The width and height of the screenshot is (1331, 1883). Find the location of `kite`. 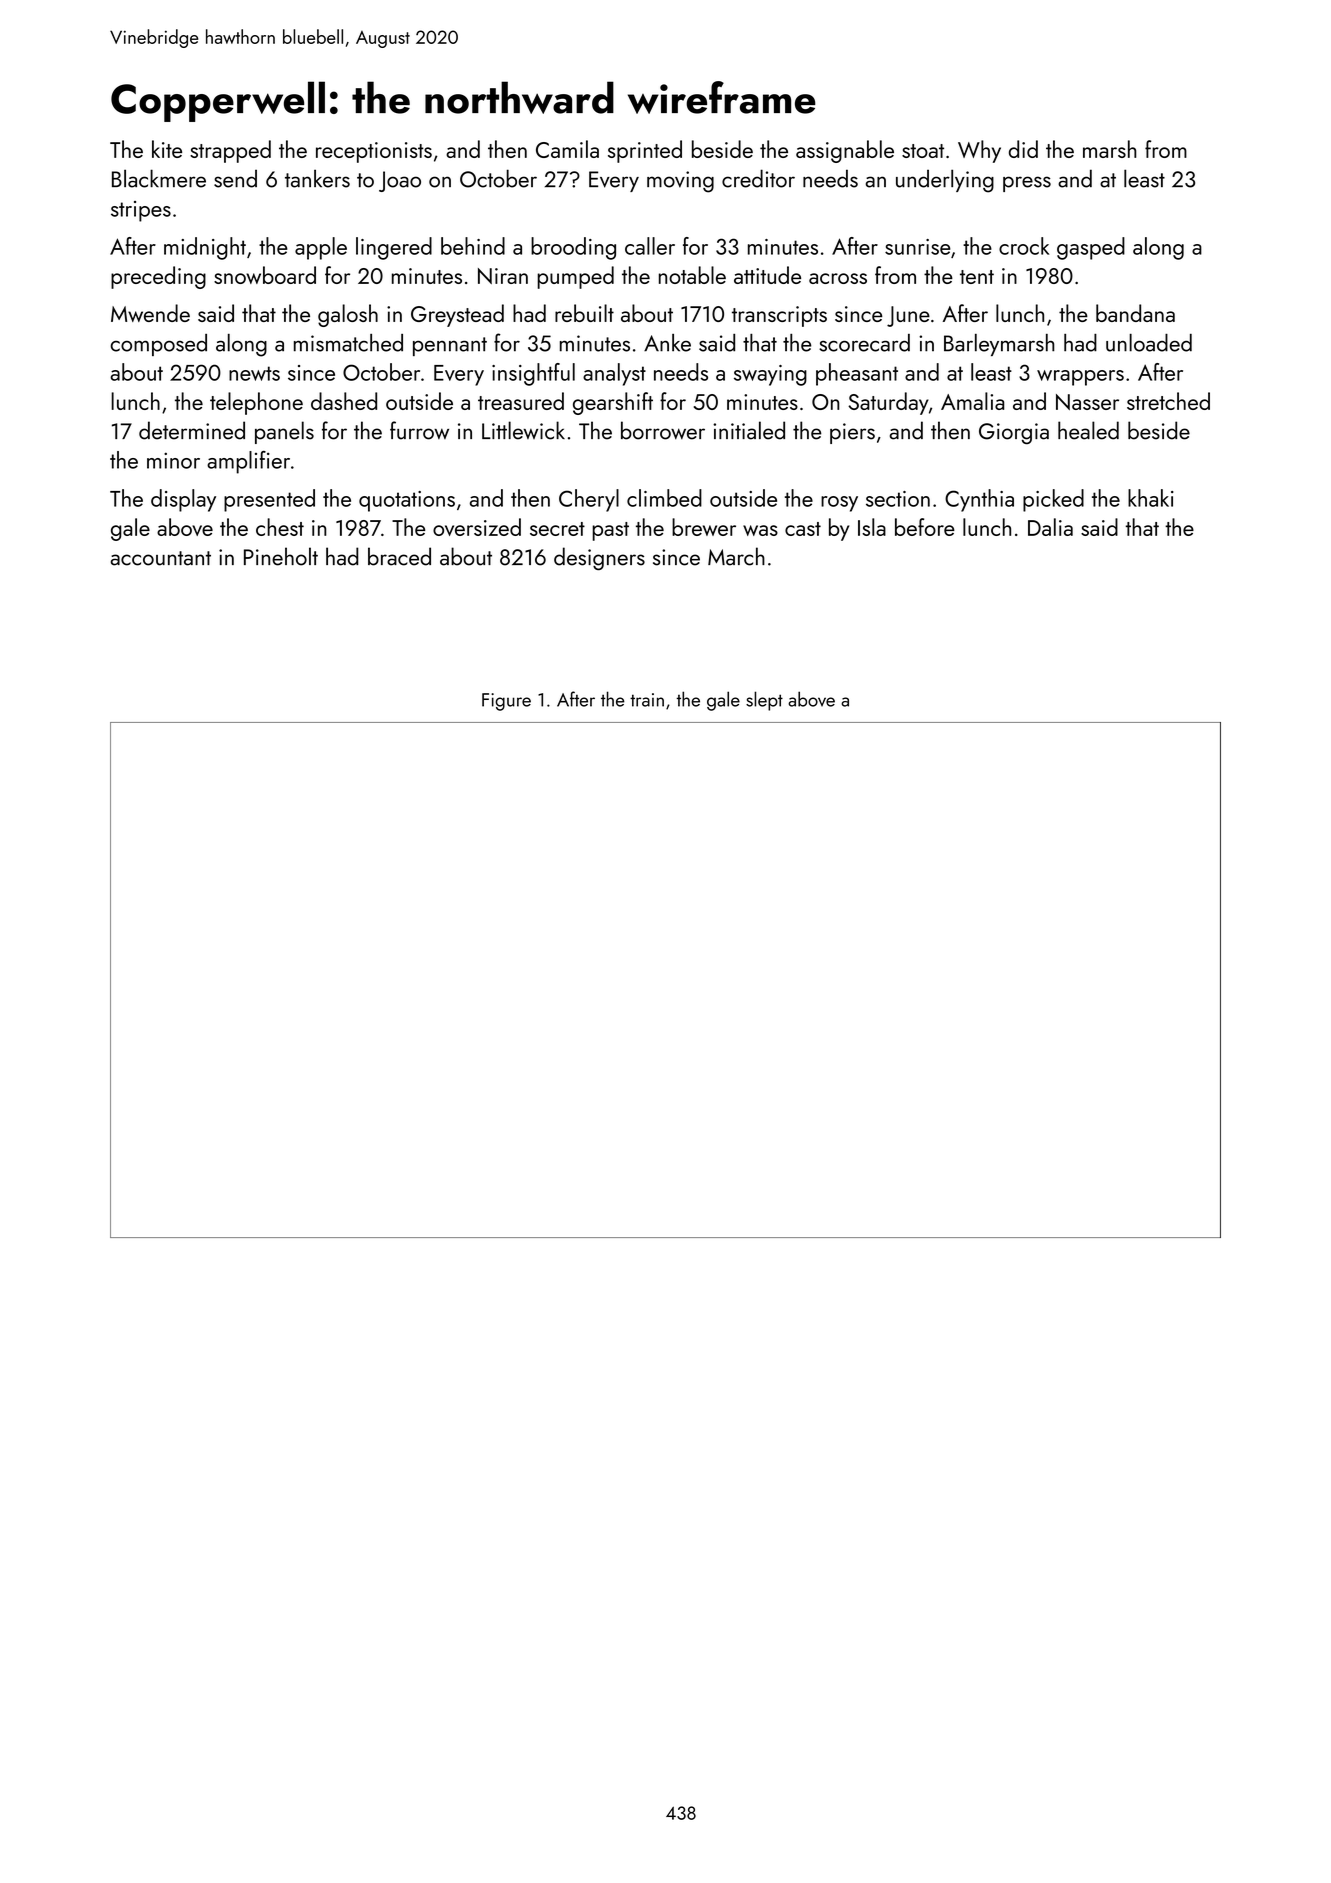

kite is located at coordinates (167, 149).
